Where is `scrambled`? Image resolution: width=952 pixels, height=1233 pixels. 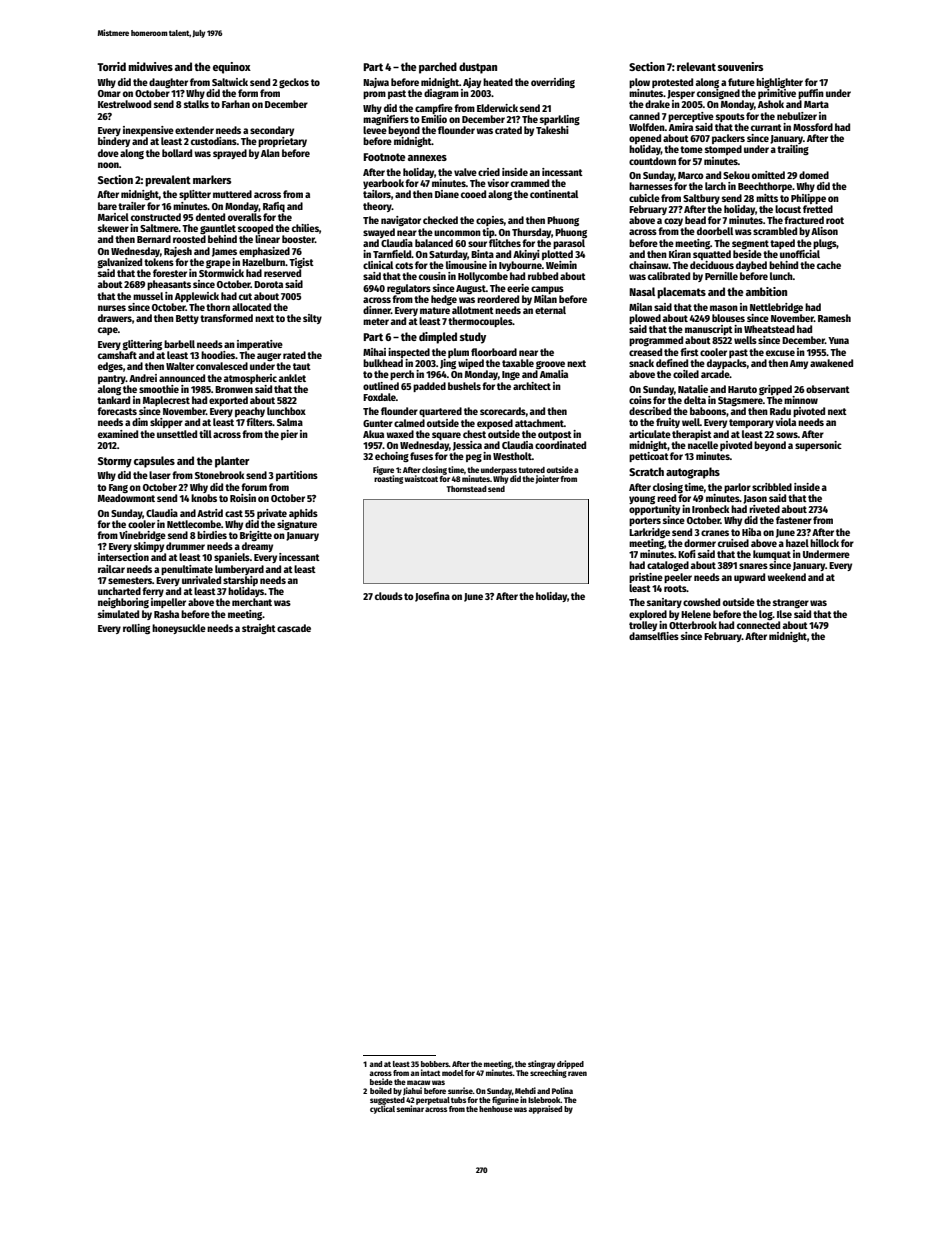
scrambled is located at coordinates (775, 231).
